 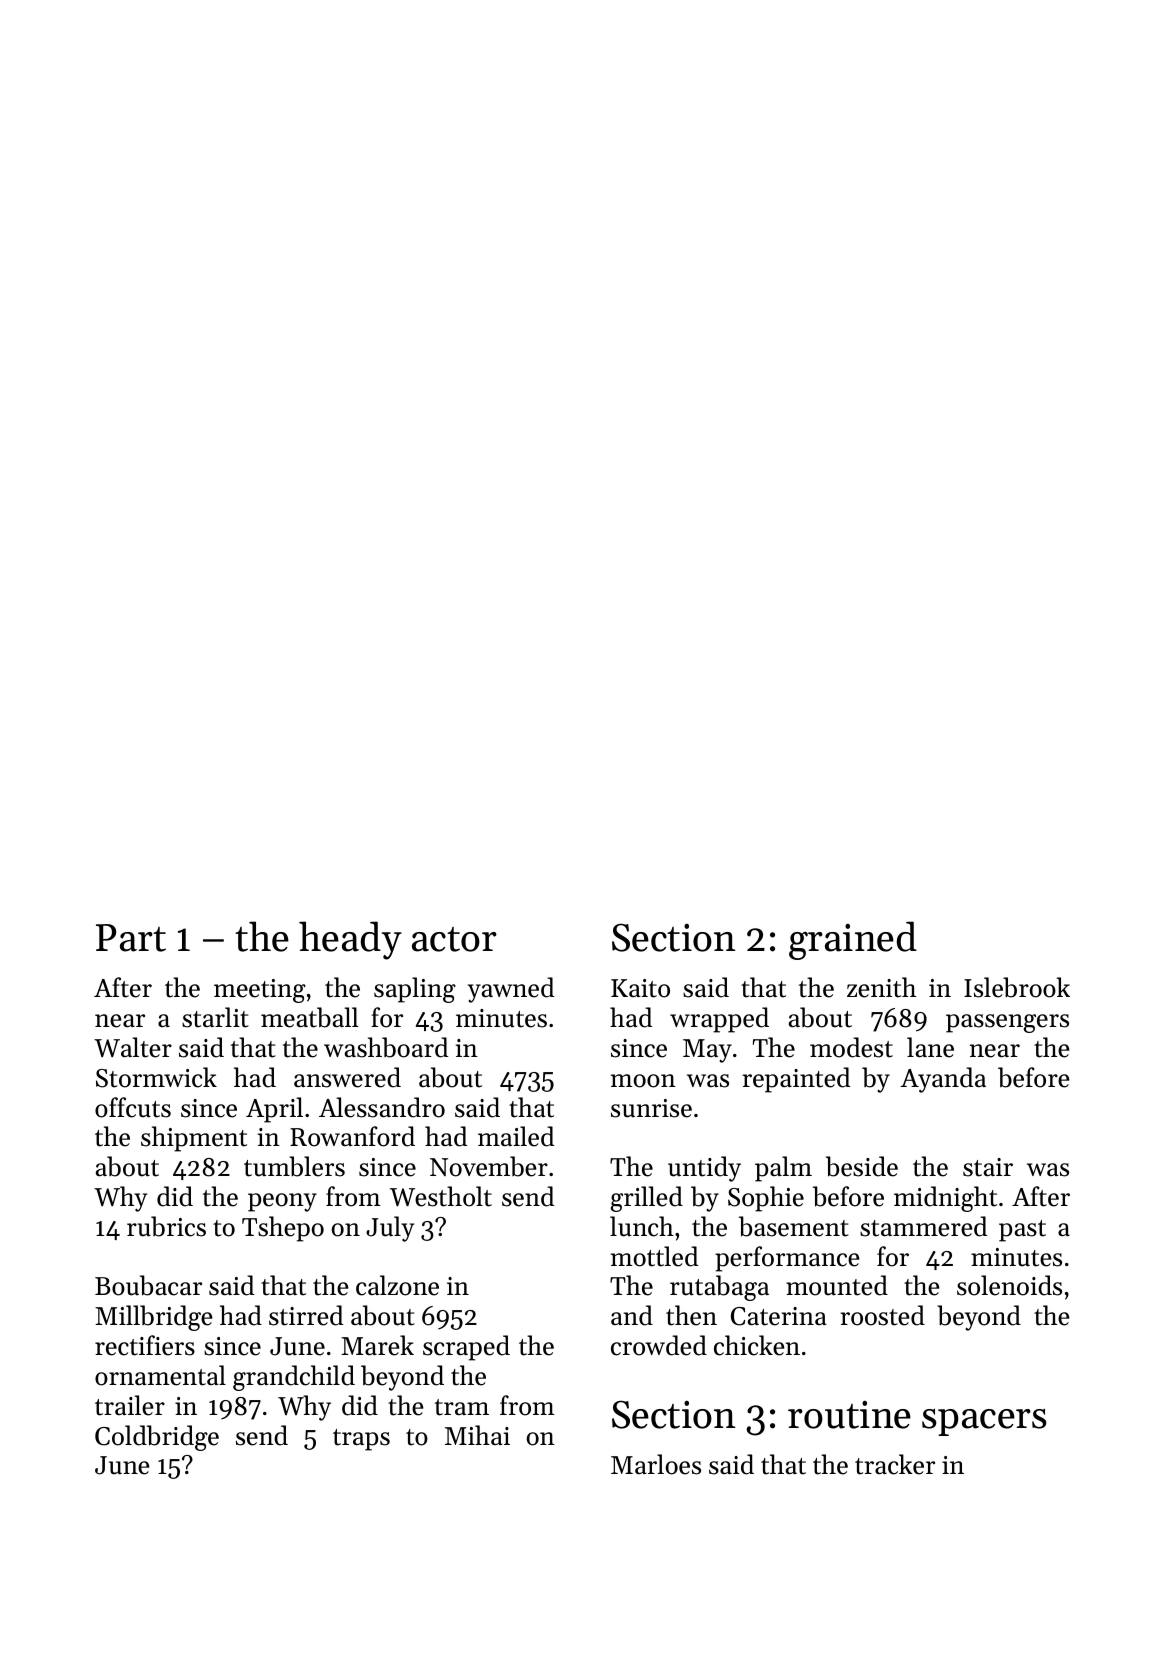 I want to click on spacers, so click(x=984, y=1422).
